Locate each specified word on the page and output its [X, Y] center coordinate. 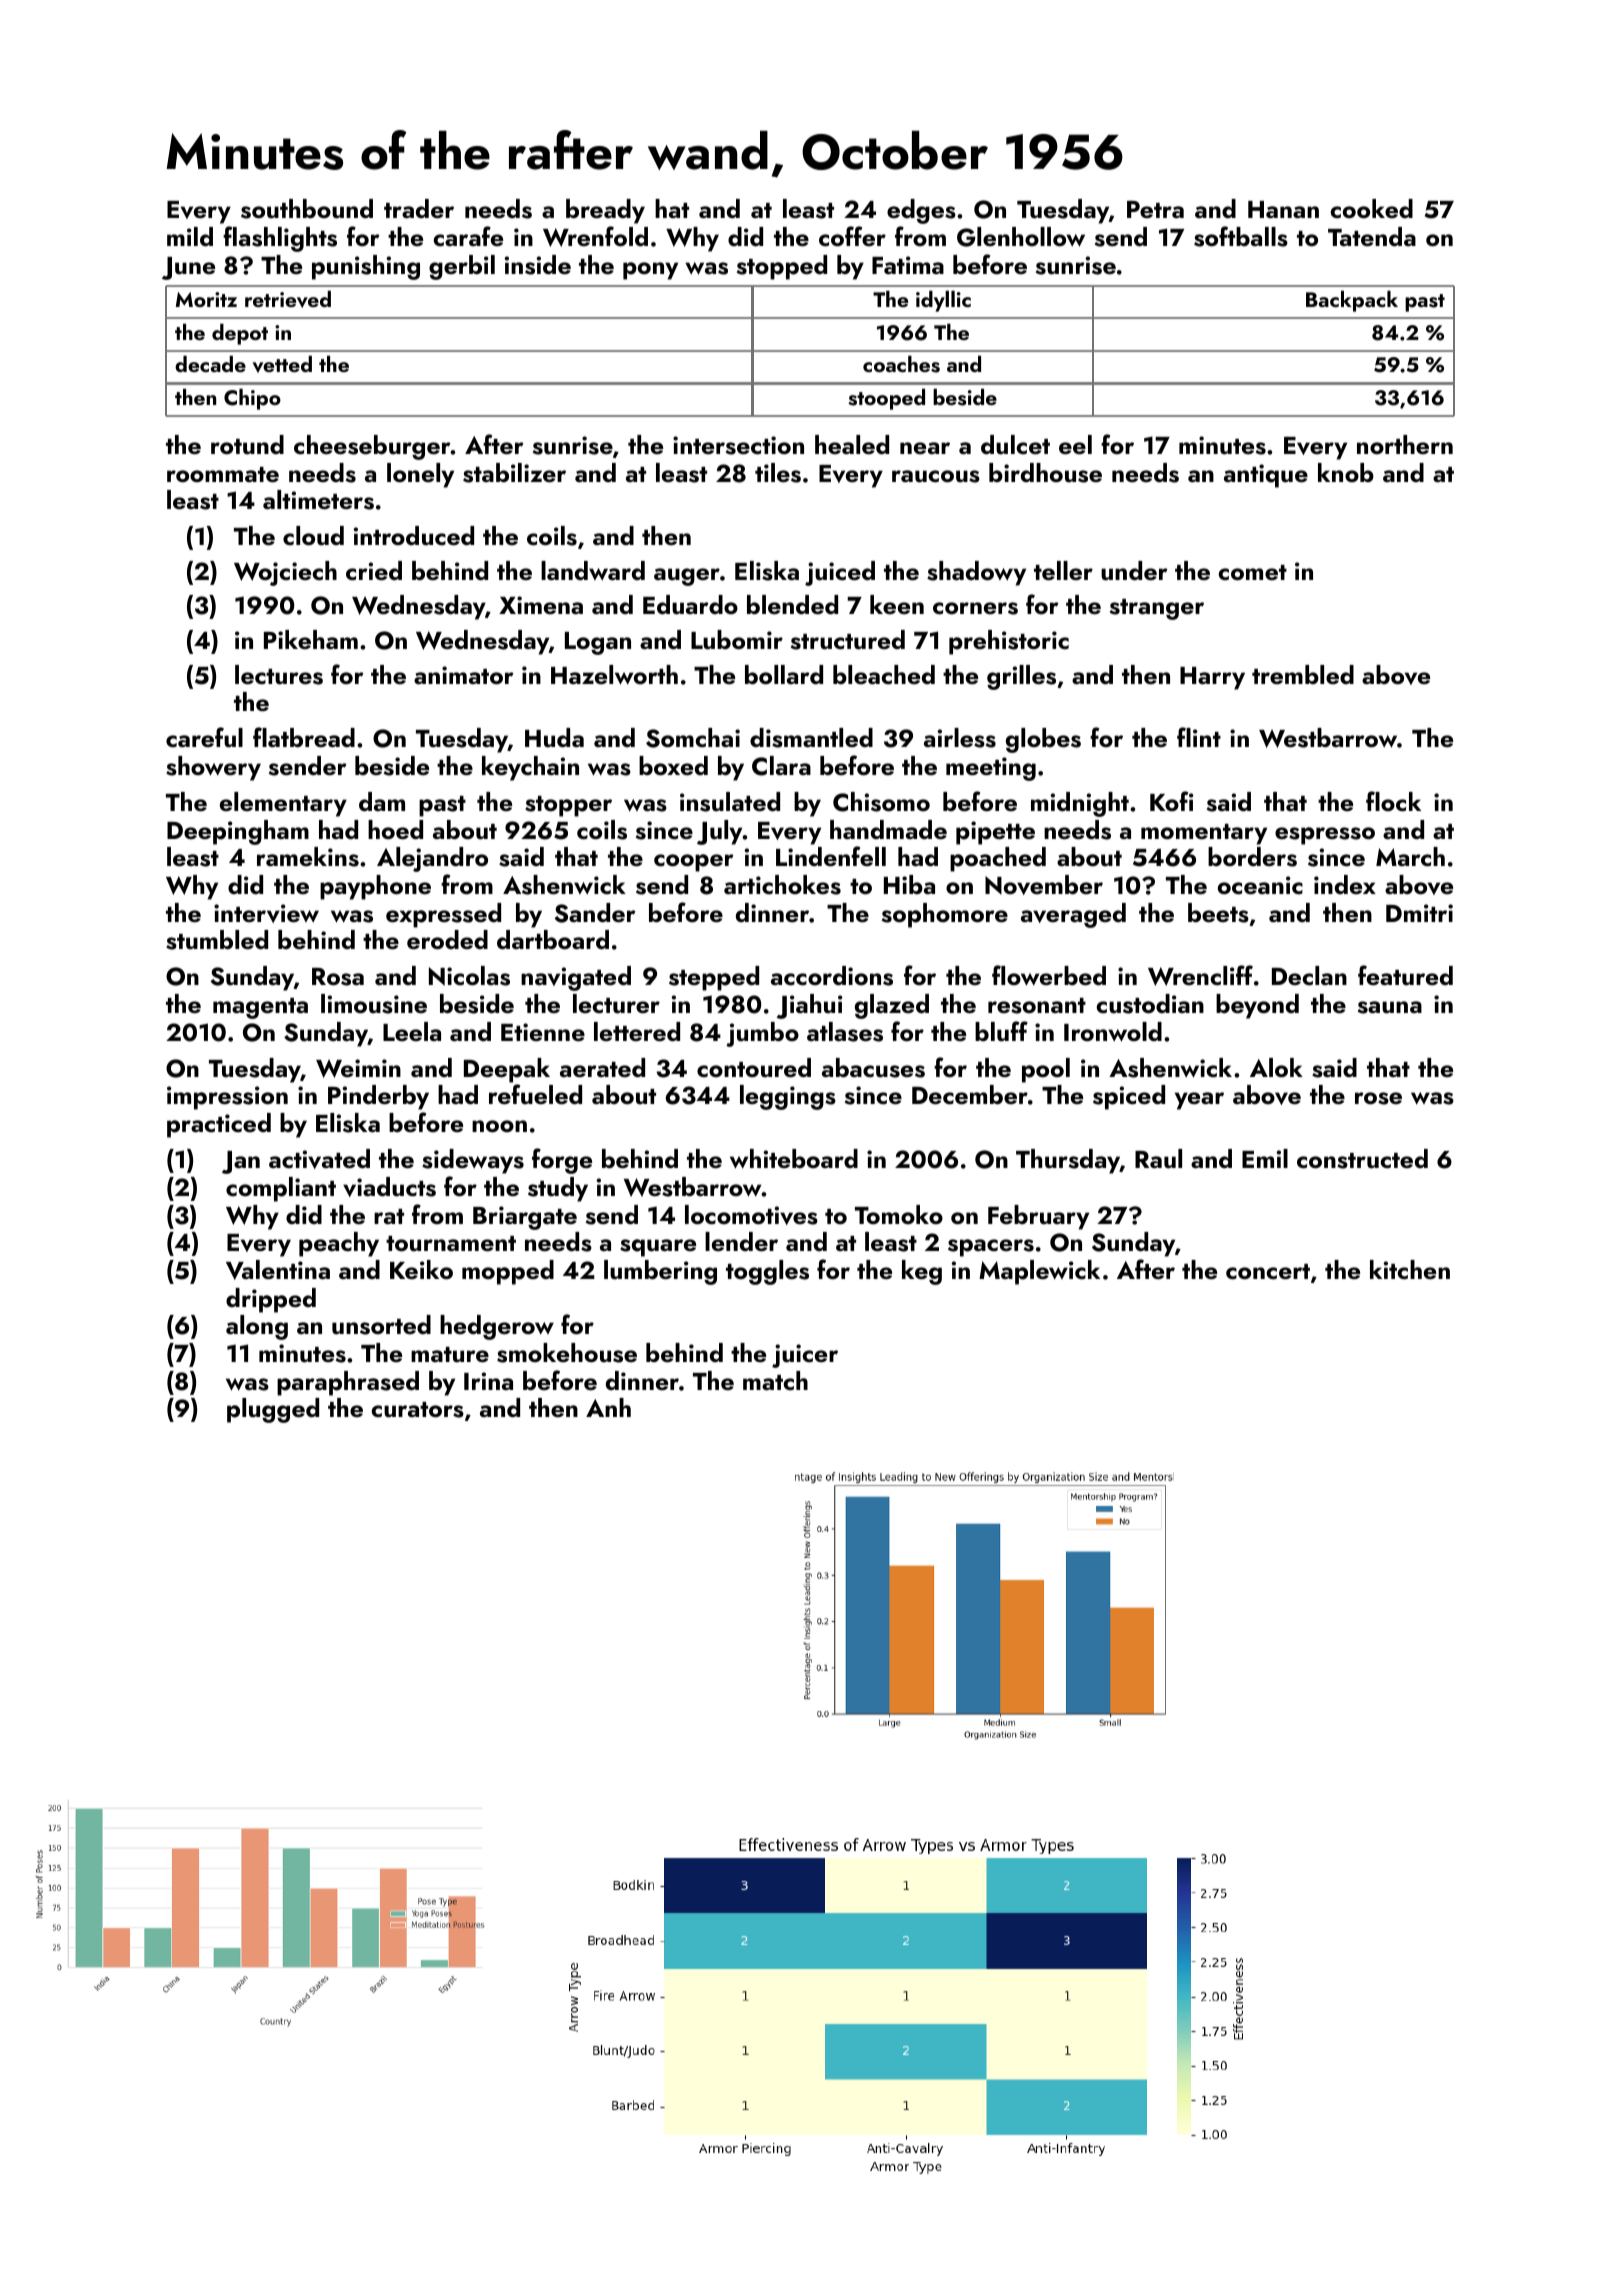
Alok [1276, 1067]
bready [605, 211]
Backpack [1352, 301]
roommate [223, 474]
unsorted [381, 1325]
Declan [1309, 975]
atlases [845, 1032]
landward [593, 570]
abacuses [873, 1068]
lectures [279, 675]
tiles [778, 473]
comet [1252, 572]
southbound [307, 209]
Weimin [358, 1068]
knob [1346, 472]
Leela [412, 1031]
